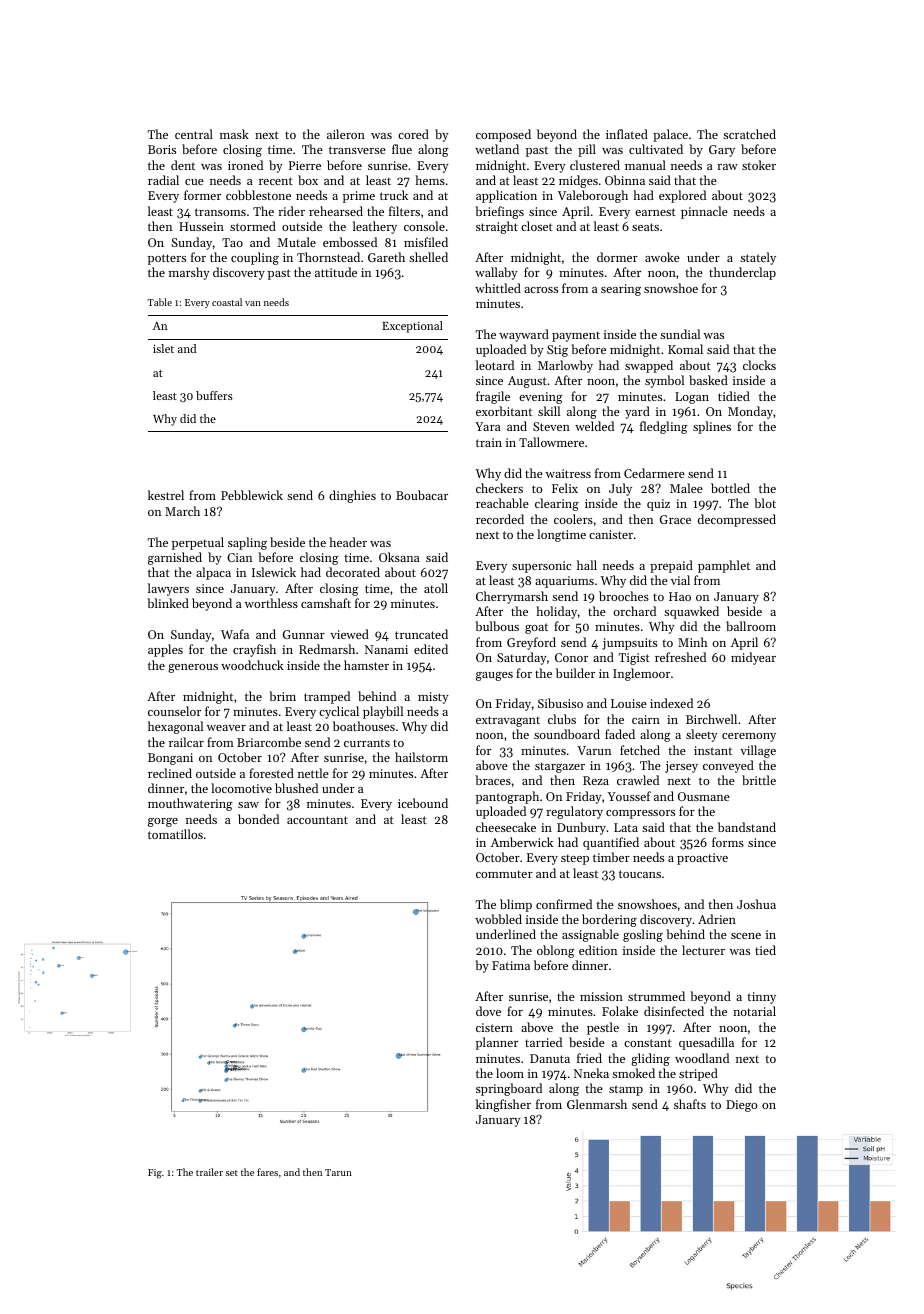  Describe the element at coordinates (317, 820) in the image. I see `accountant` at that location.
